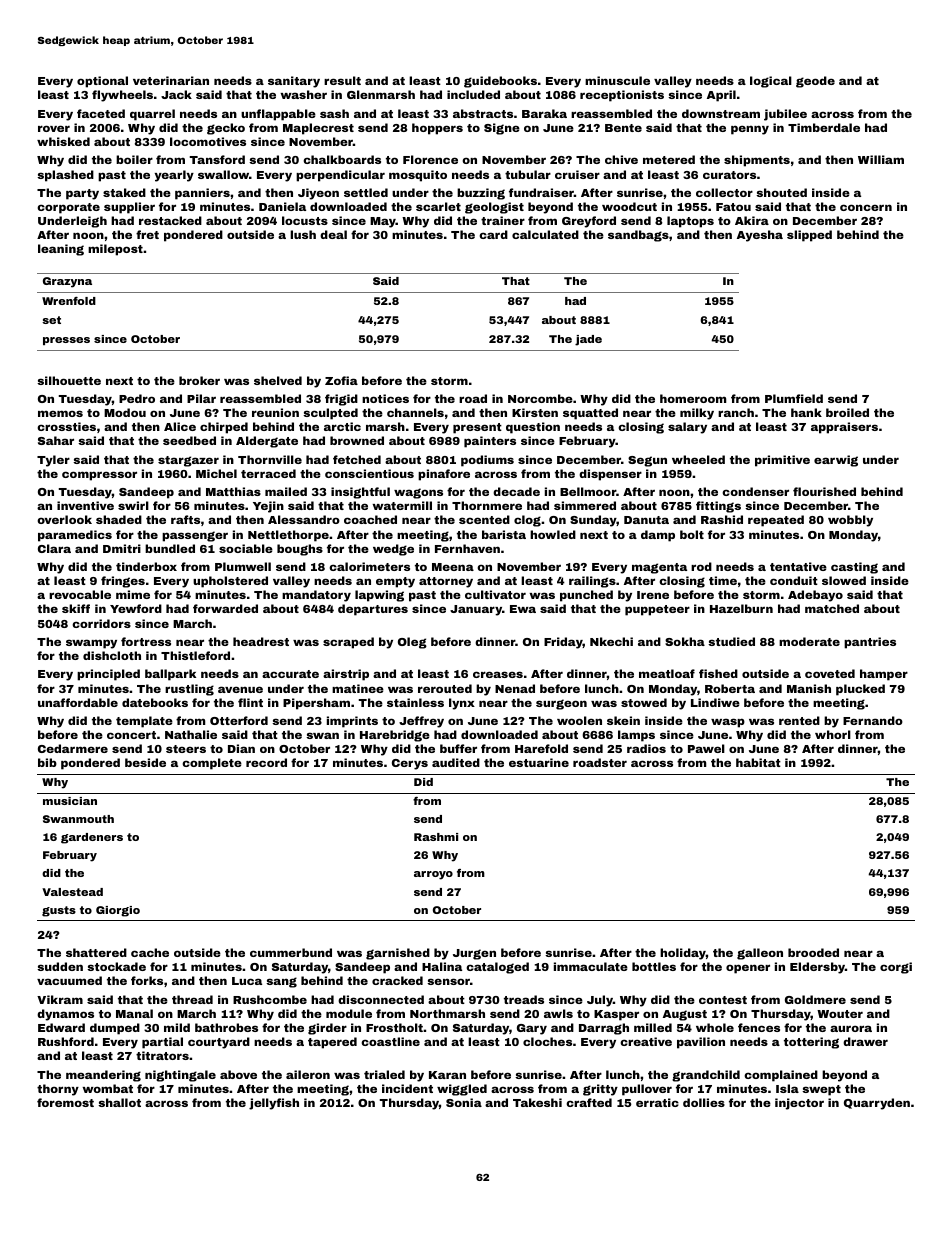 The image size is (952, 1233). I want to click on Norcombe, so click(540, 398).
